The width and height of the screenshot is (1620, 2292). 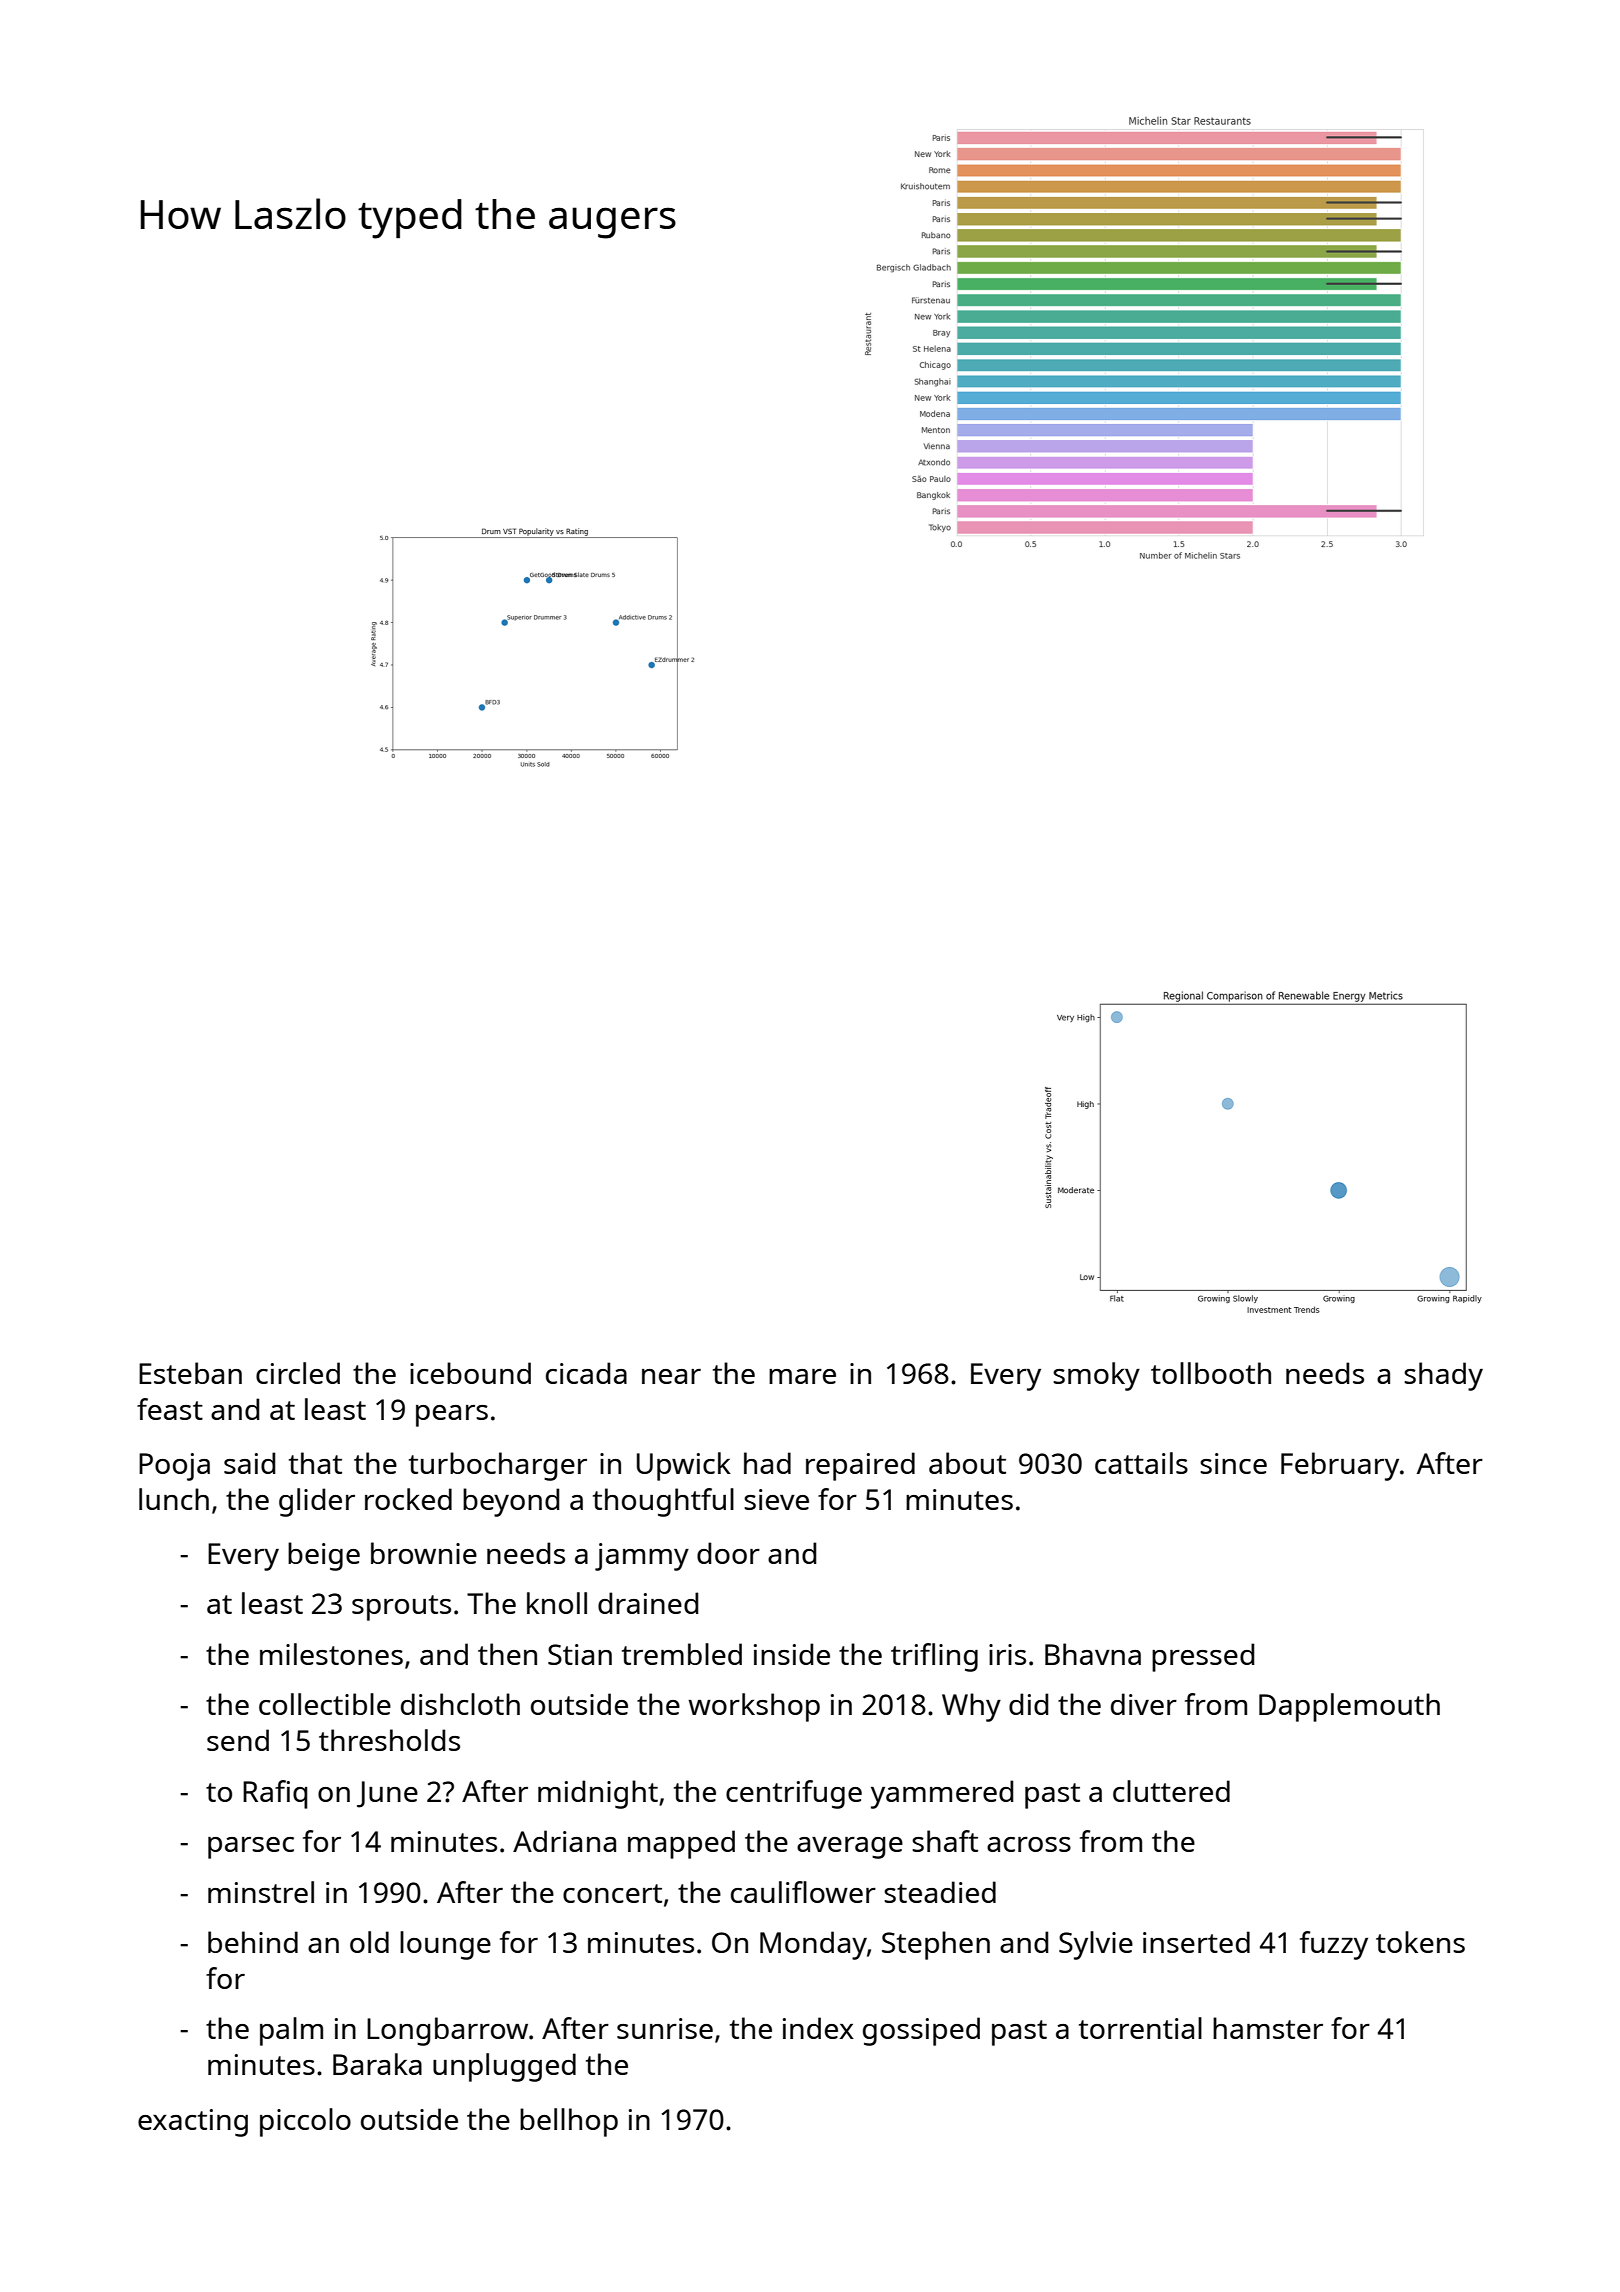 I want to click on unplugged, so click(x=504, y=2067).
